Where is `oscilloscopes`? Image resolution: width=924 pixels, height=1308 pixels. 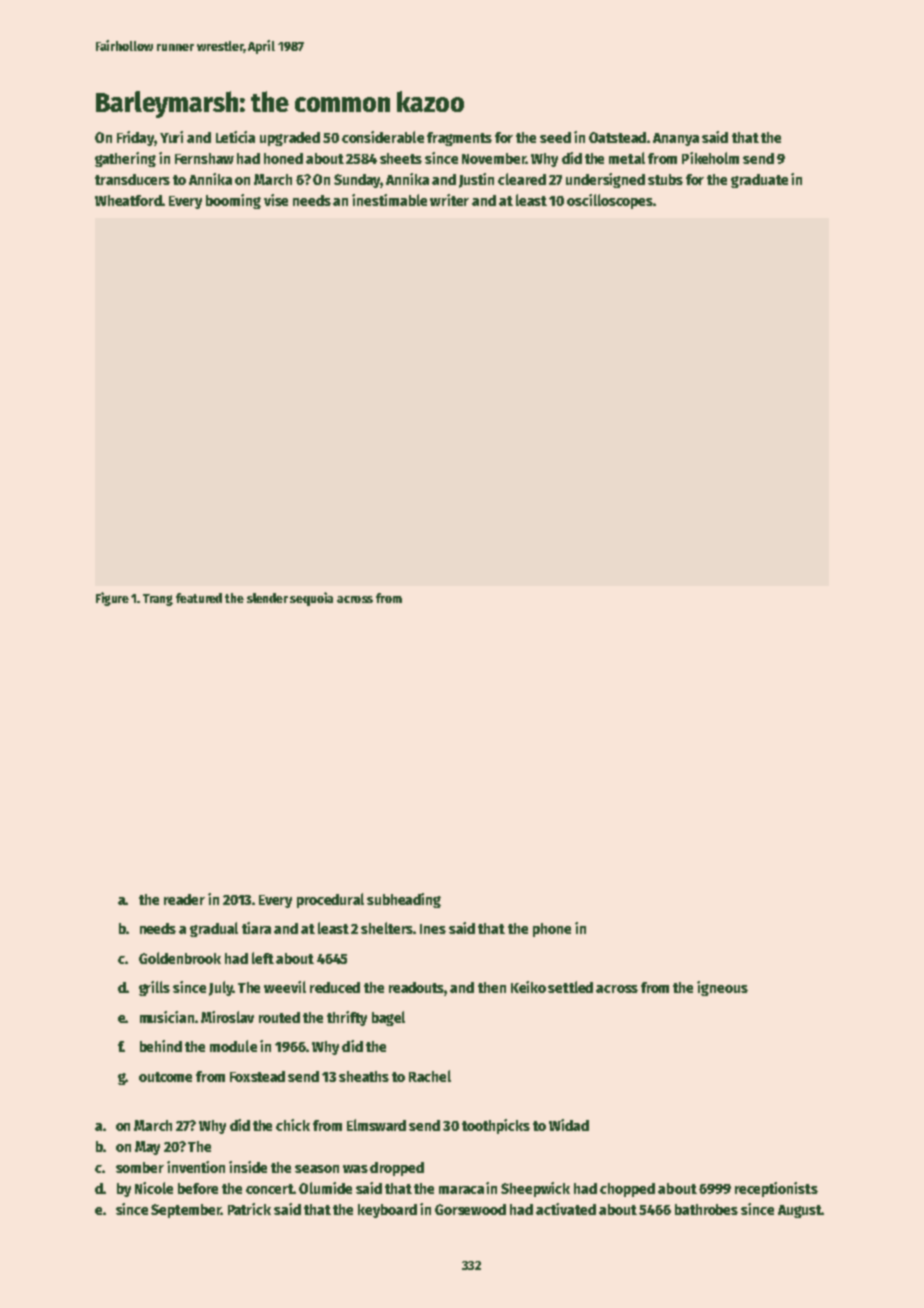
oscilloscopes is located at coordinates (610, 201).
